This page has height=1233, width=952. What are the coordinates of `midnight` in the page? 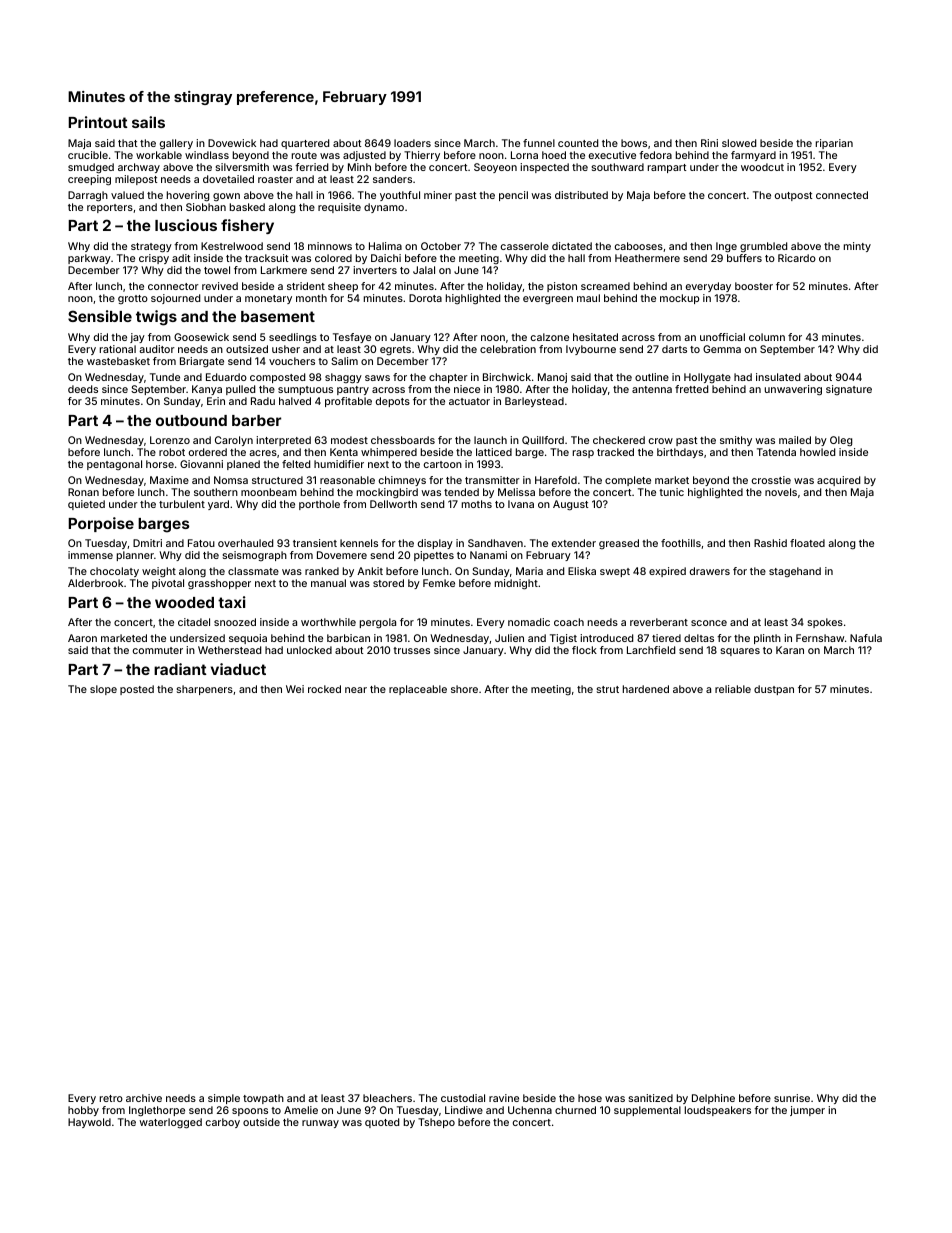 It's located at (516, 584).
